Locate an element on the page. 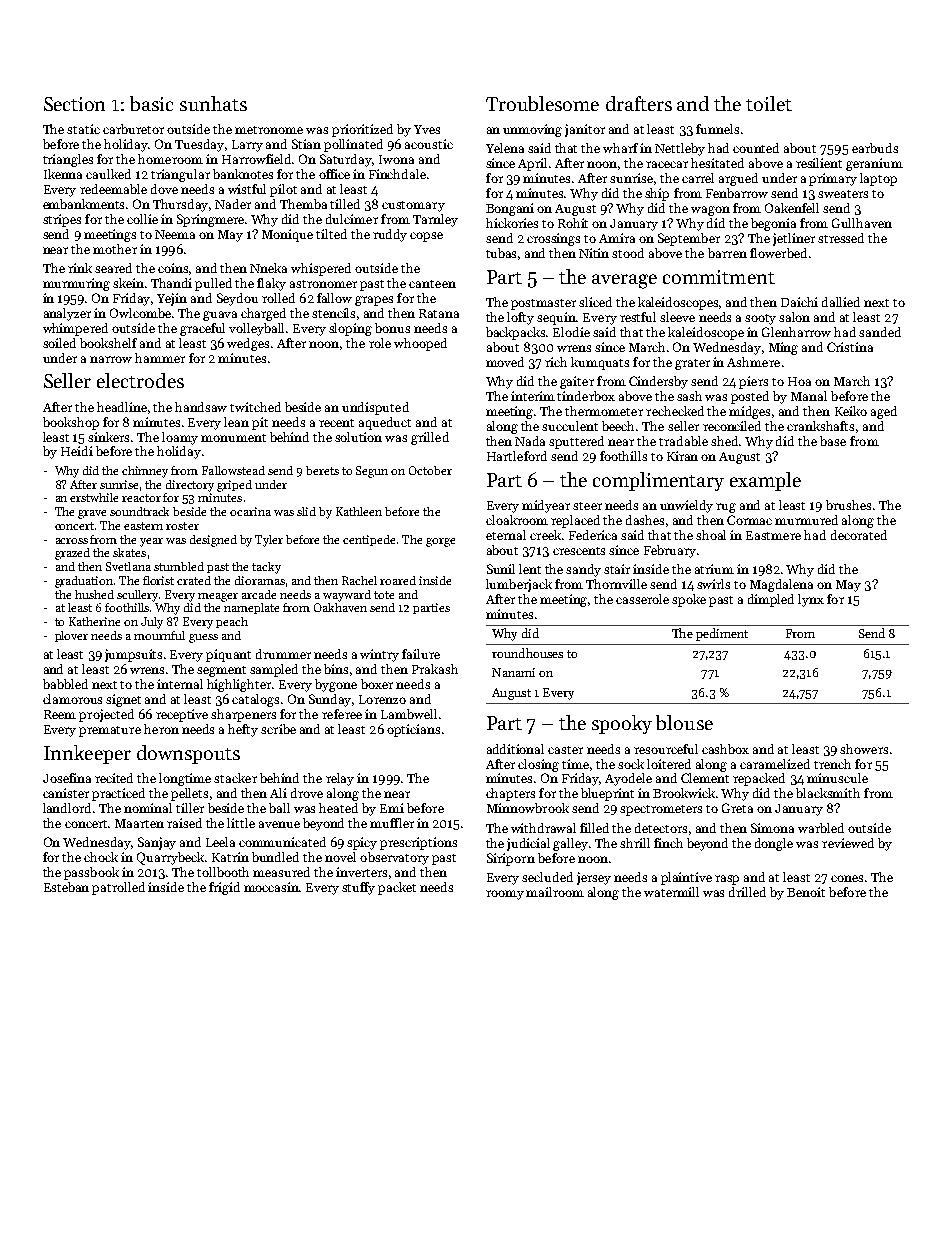  piers is located at coordinates (753, 382).
